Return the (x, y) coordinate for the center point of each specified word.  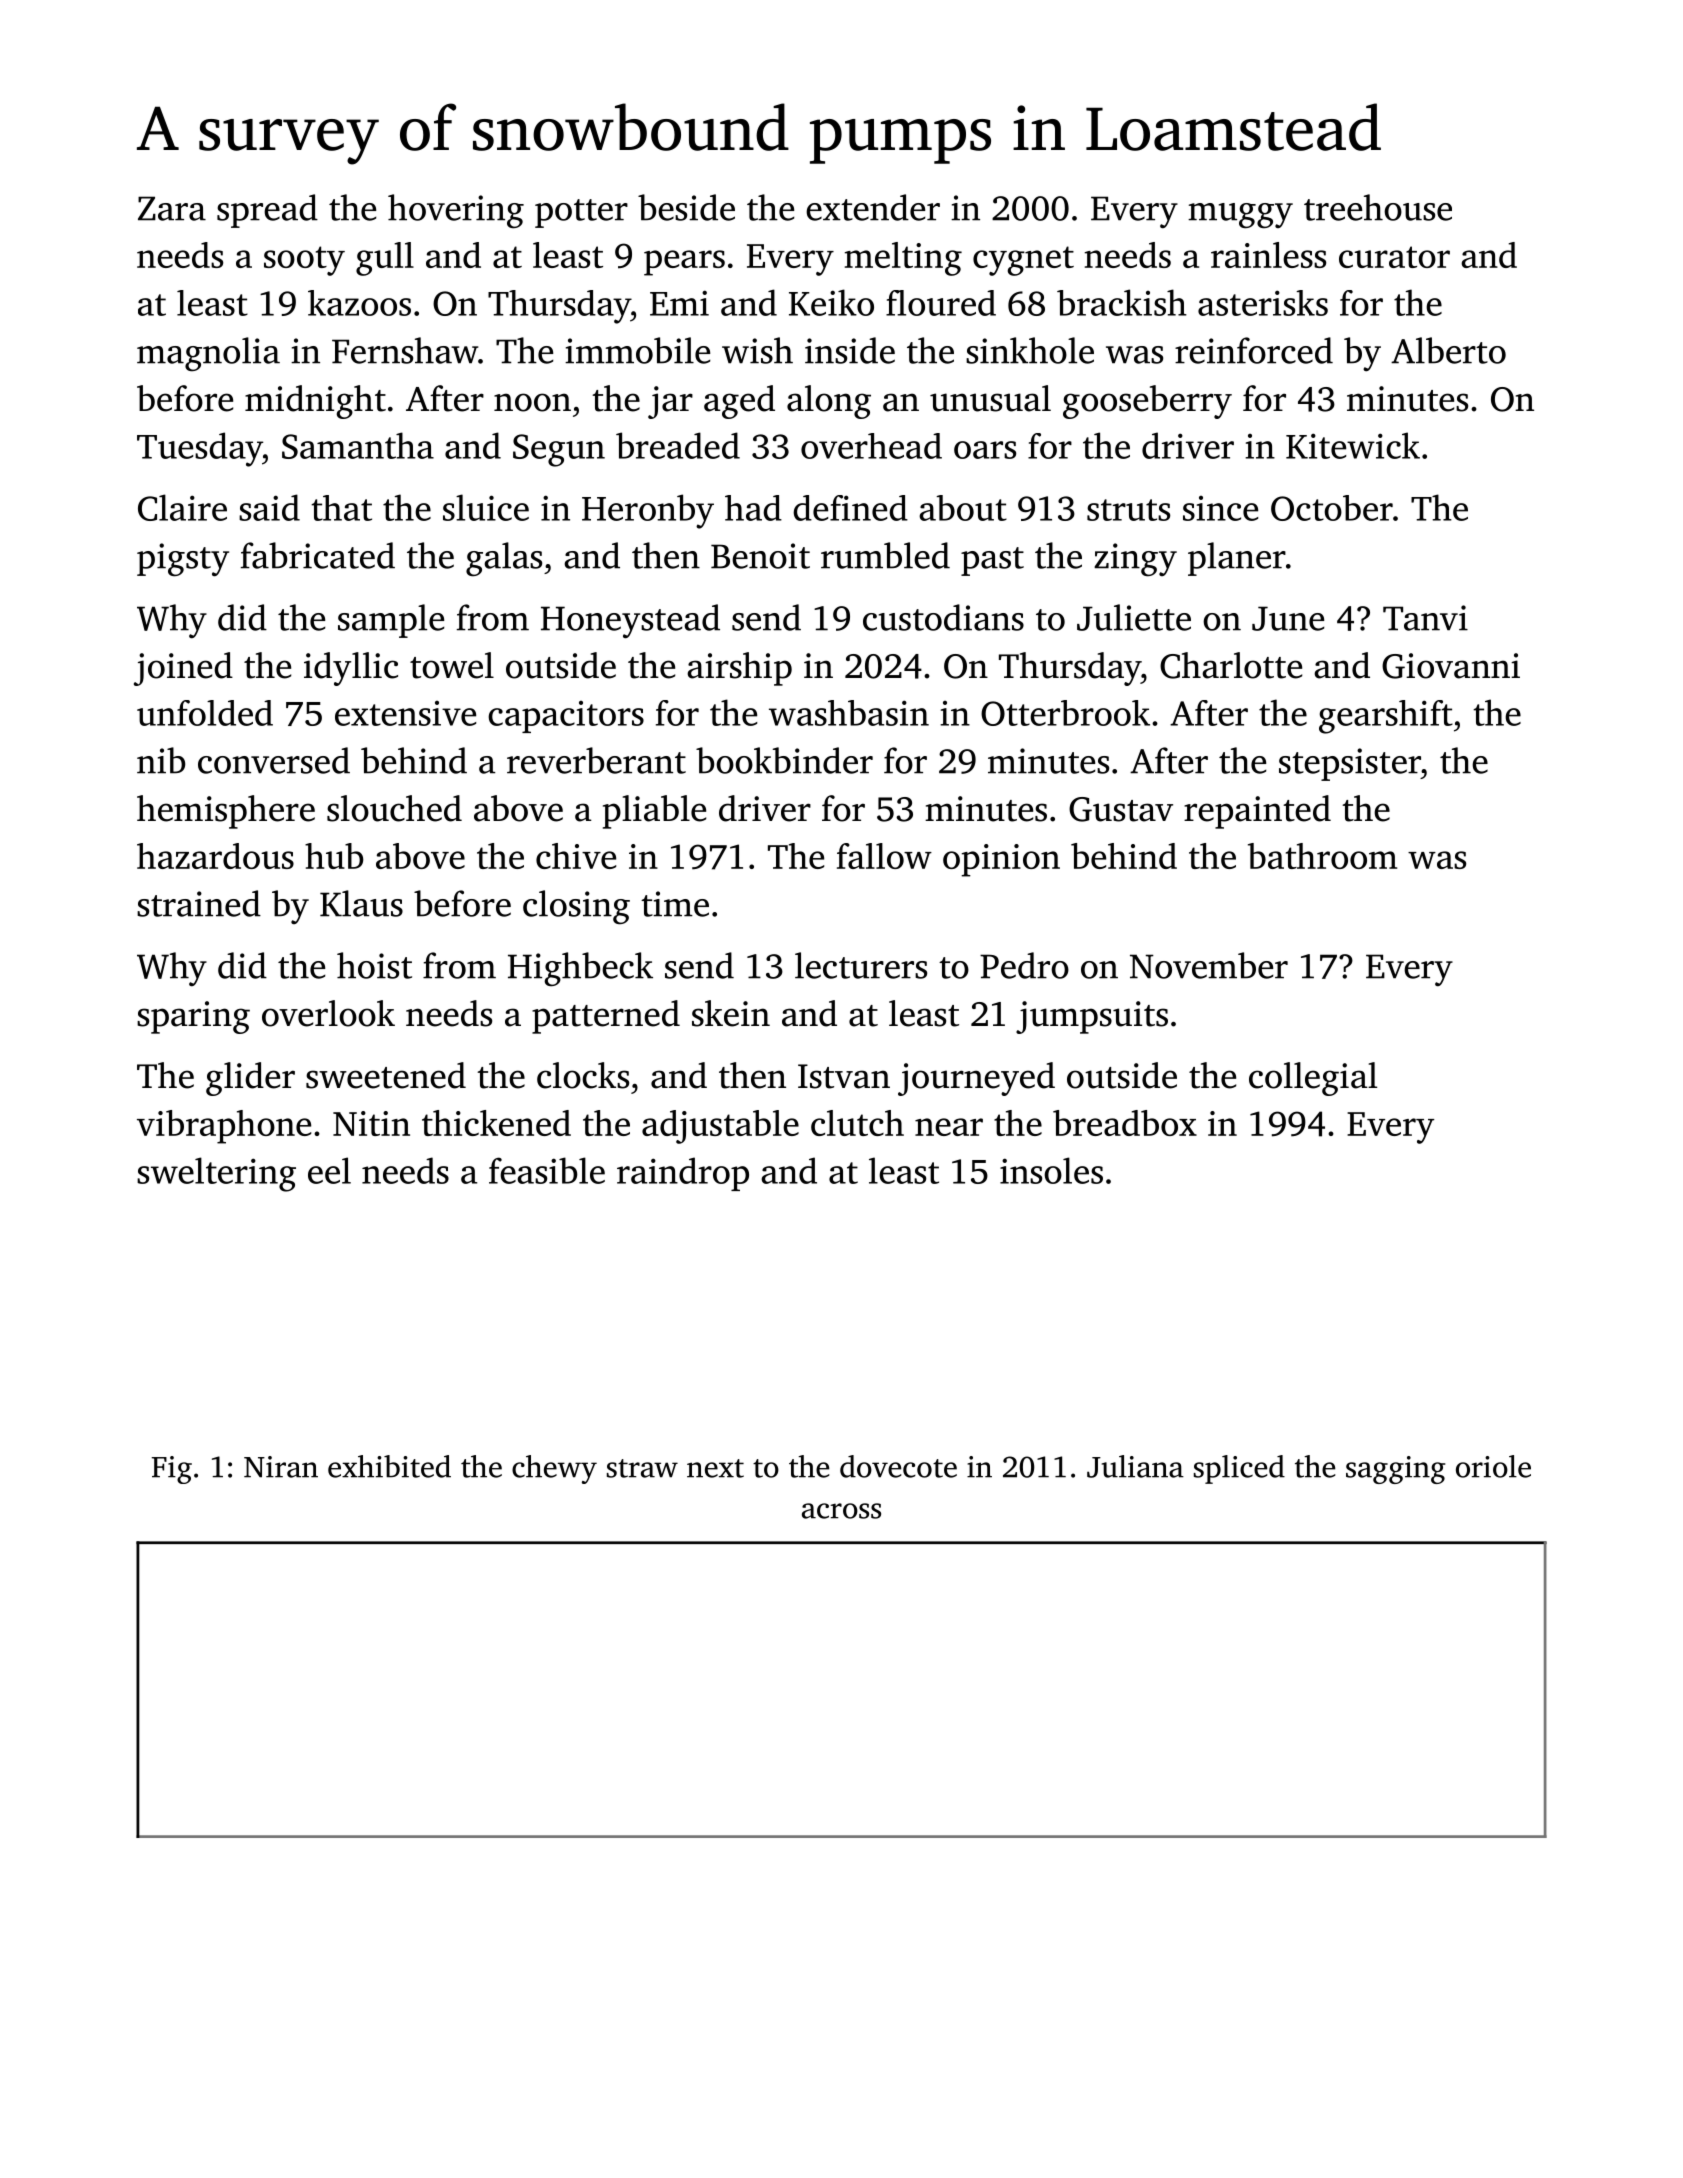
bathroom (1322, 856)
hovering (456, 211)
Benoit (760, 556)
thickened (496, 1123)
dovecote (898, 1466)
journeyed (976, 1079)
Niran (281, 1467)
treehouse (1378, 207)
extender (873, 207)
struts (1128, 510)
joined (183, 669)
